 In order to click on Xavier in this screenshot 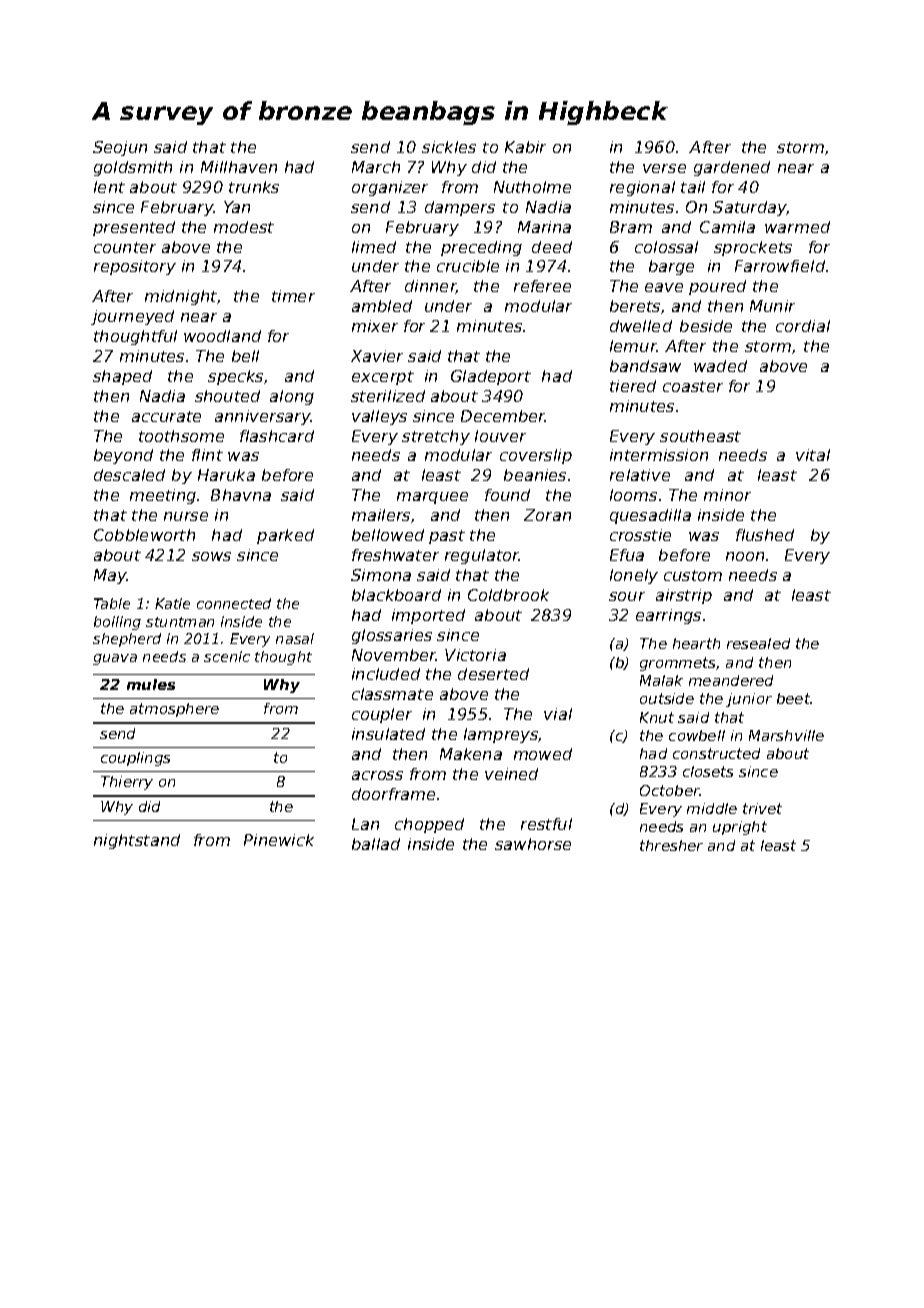, I will do `click(377, 356)`.
